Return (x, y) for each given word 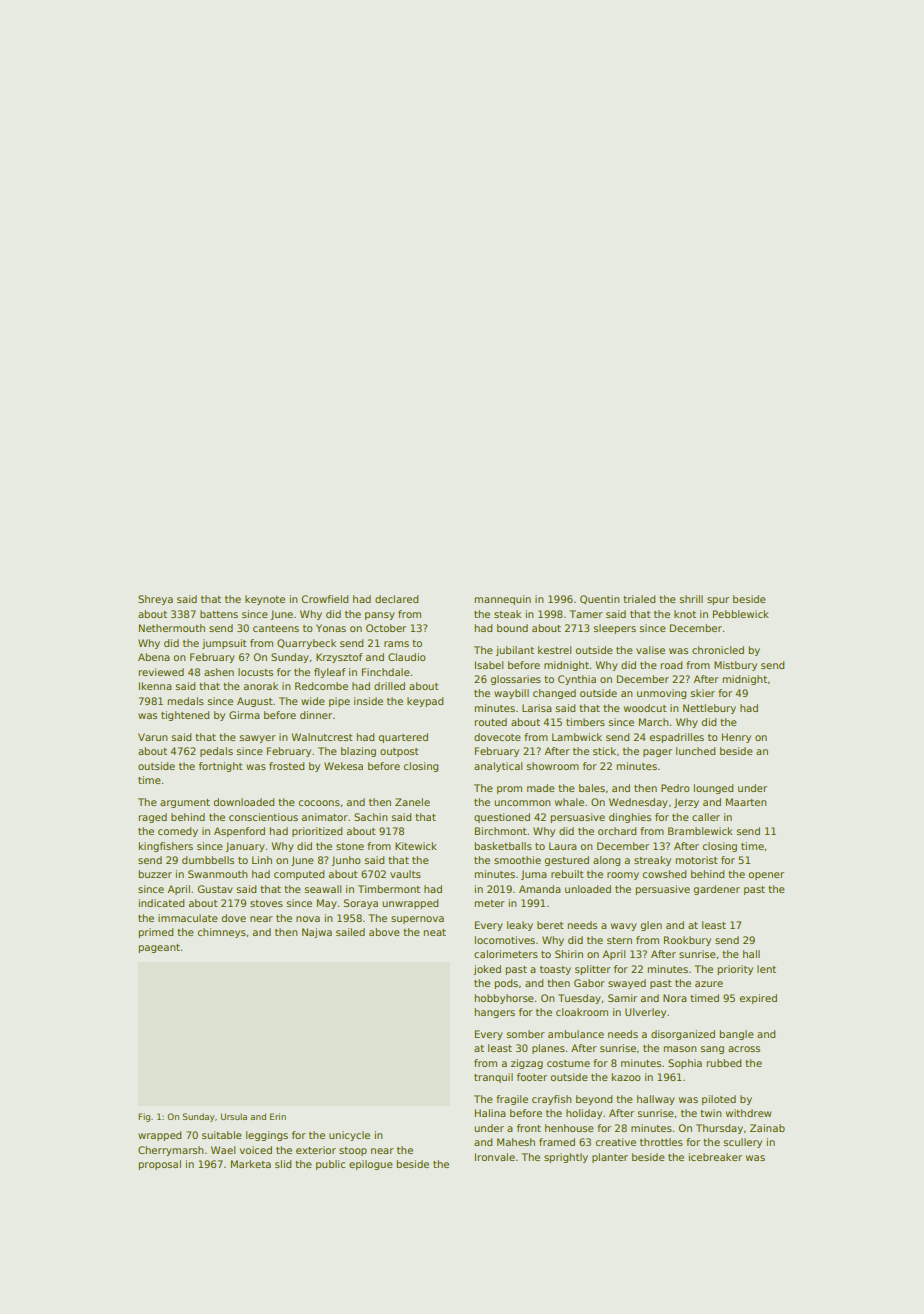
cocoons (319, 803)
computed (299, 875)
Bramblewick (700, 831)
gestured (566, 861)
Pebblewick (741, 614)
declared (396, 599)
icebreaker (715, 1157)
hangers (494, 1013)
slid (283, 1164)
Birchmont (501, 831)
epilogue (371, 1165)
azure (709, 984)
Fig (144, 1117)
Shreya (155, 600)
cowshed (664, 874)
